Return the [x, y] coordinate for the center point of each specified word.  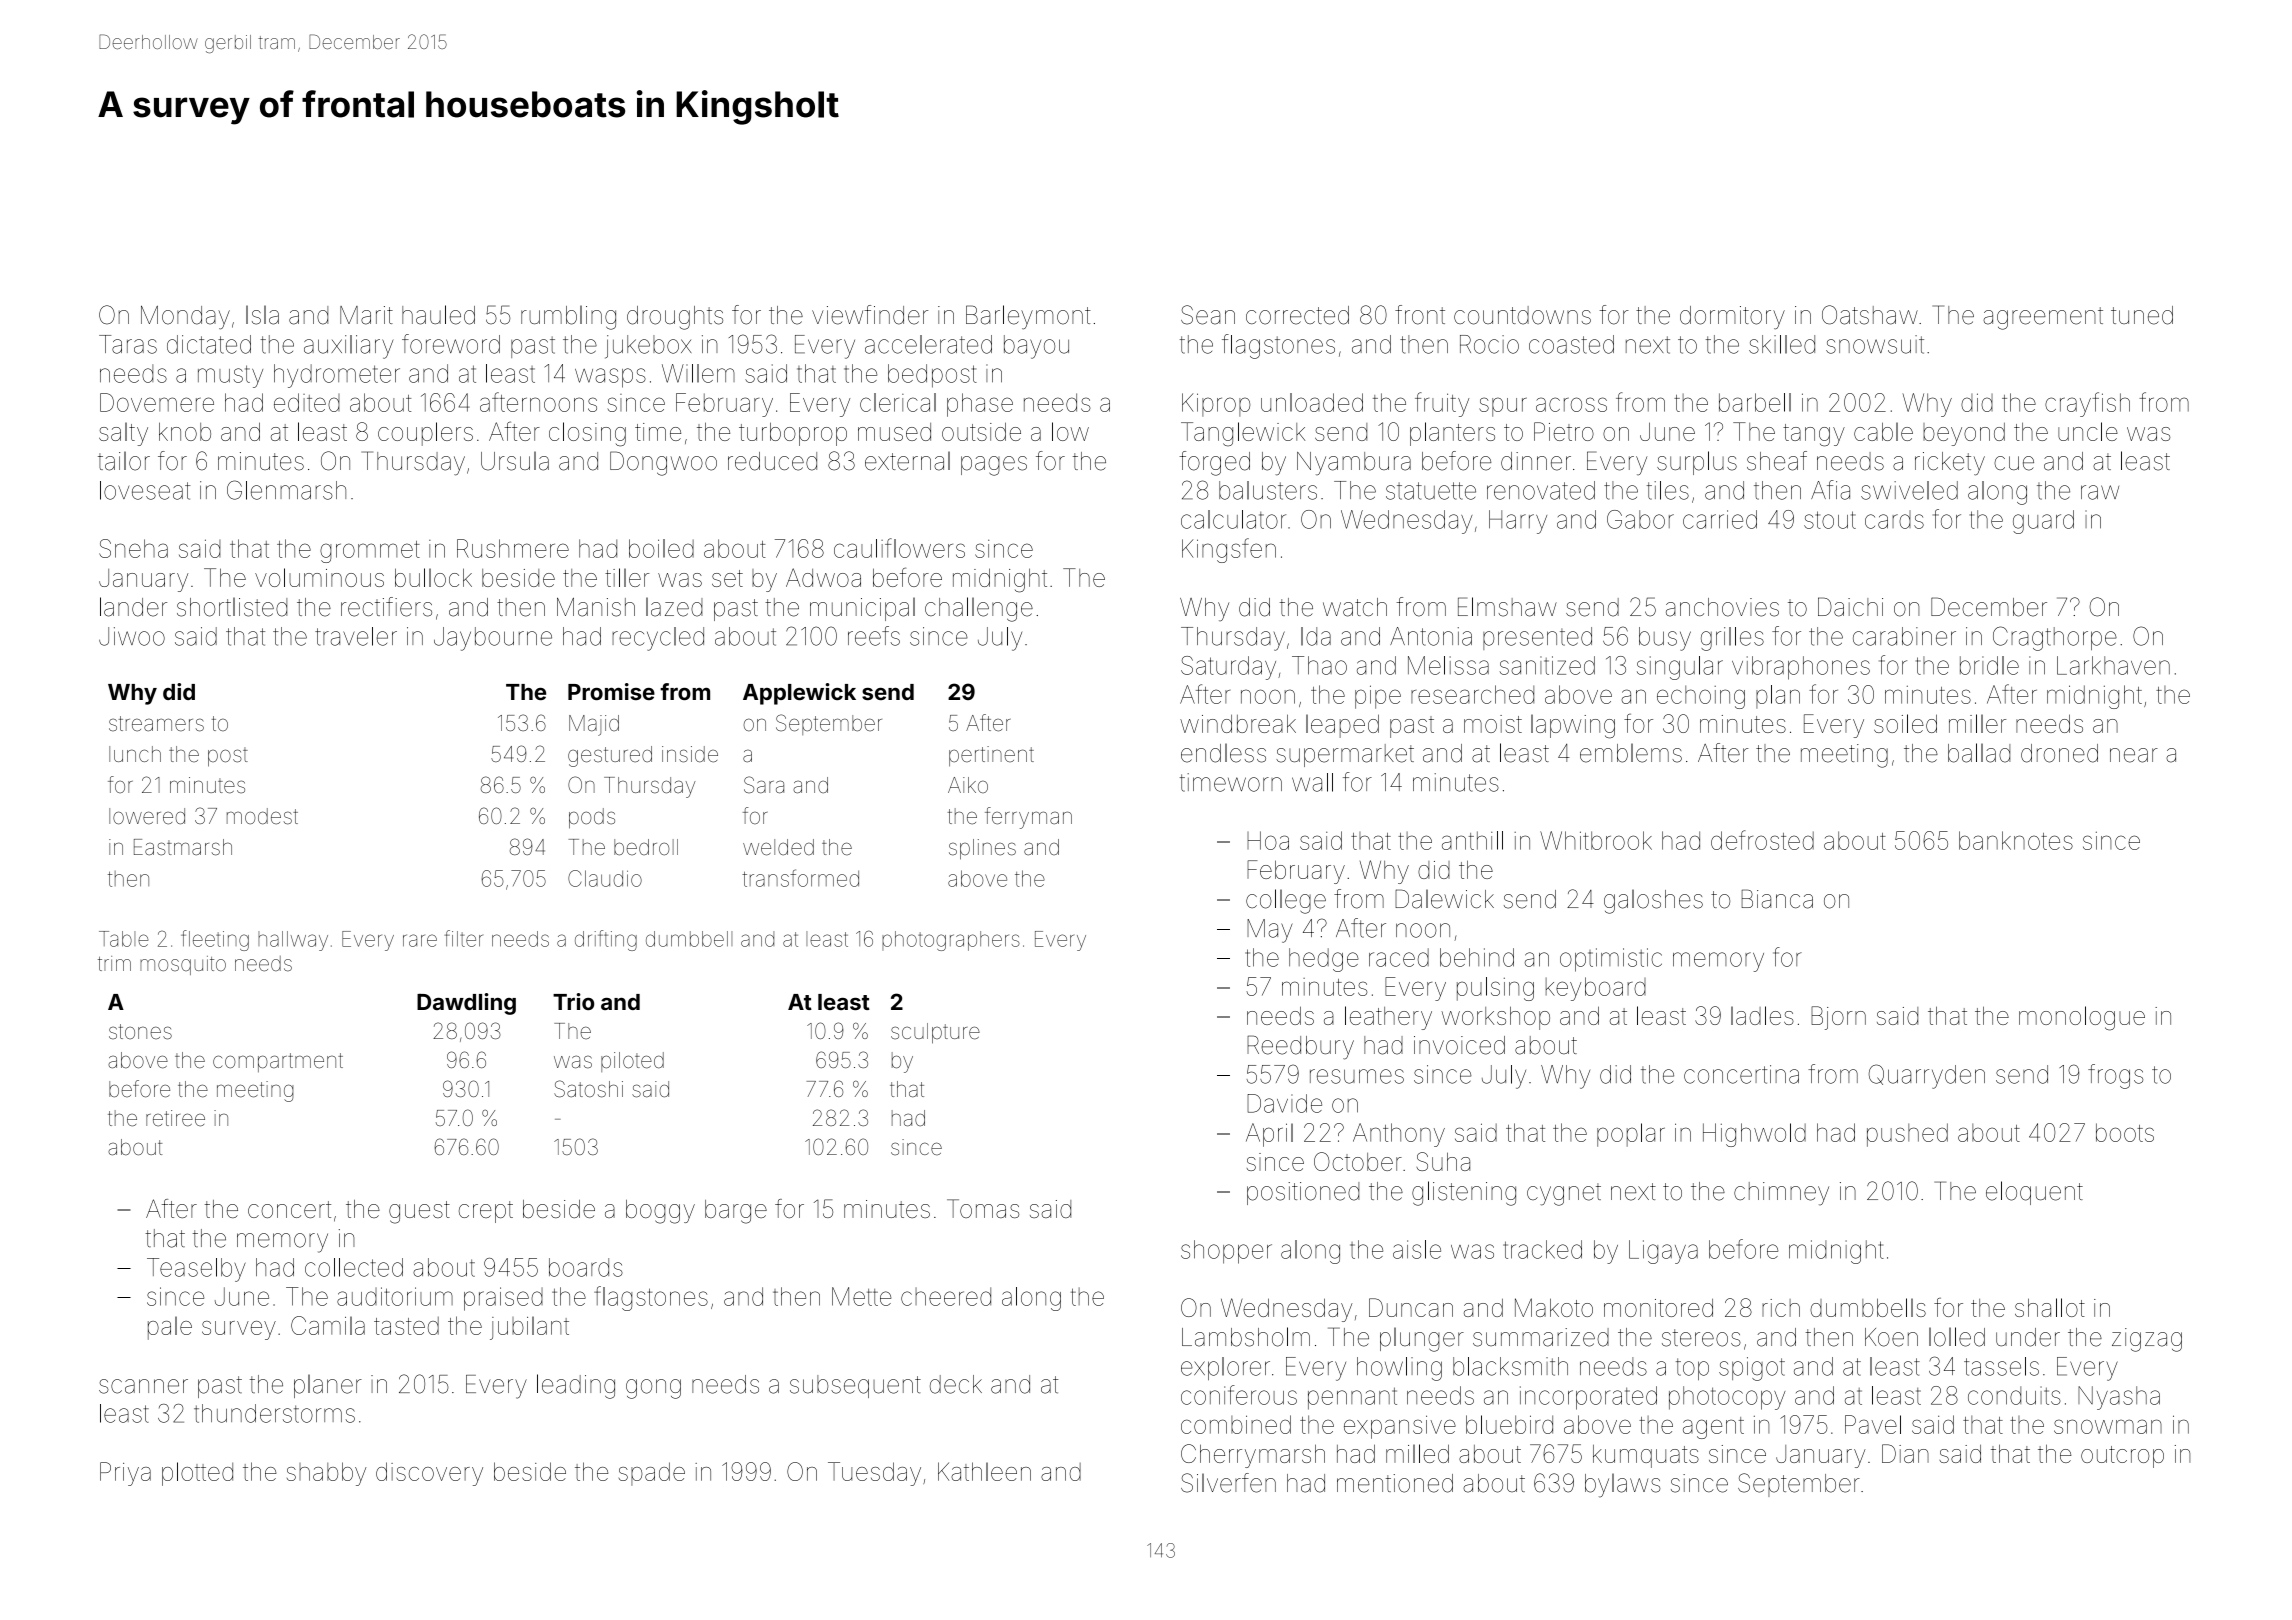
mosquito [183, 965]
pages [994, 466]
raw [2100, 492]
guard [2043, 522]
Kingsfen [1229, 550]
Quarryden [1927, 1076]
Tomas [983, 1208]
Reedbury [1300, 1047]
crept [486, 1212]
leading [576, 1386]
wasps [610, 378]
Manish [596, 607]
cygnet [1564, 1194]
